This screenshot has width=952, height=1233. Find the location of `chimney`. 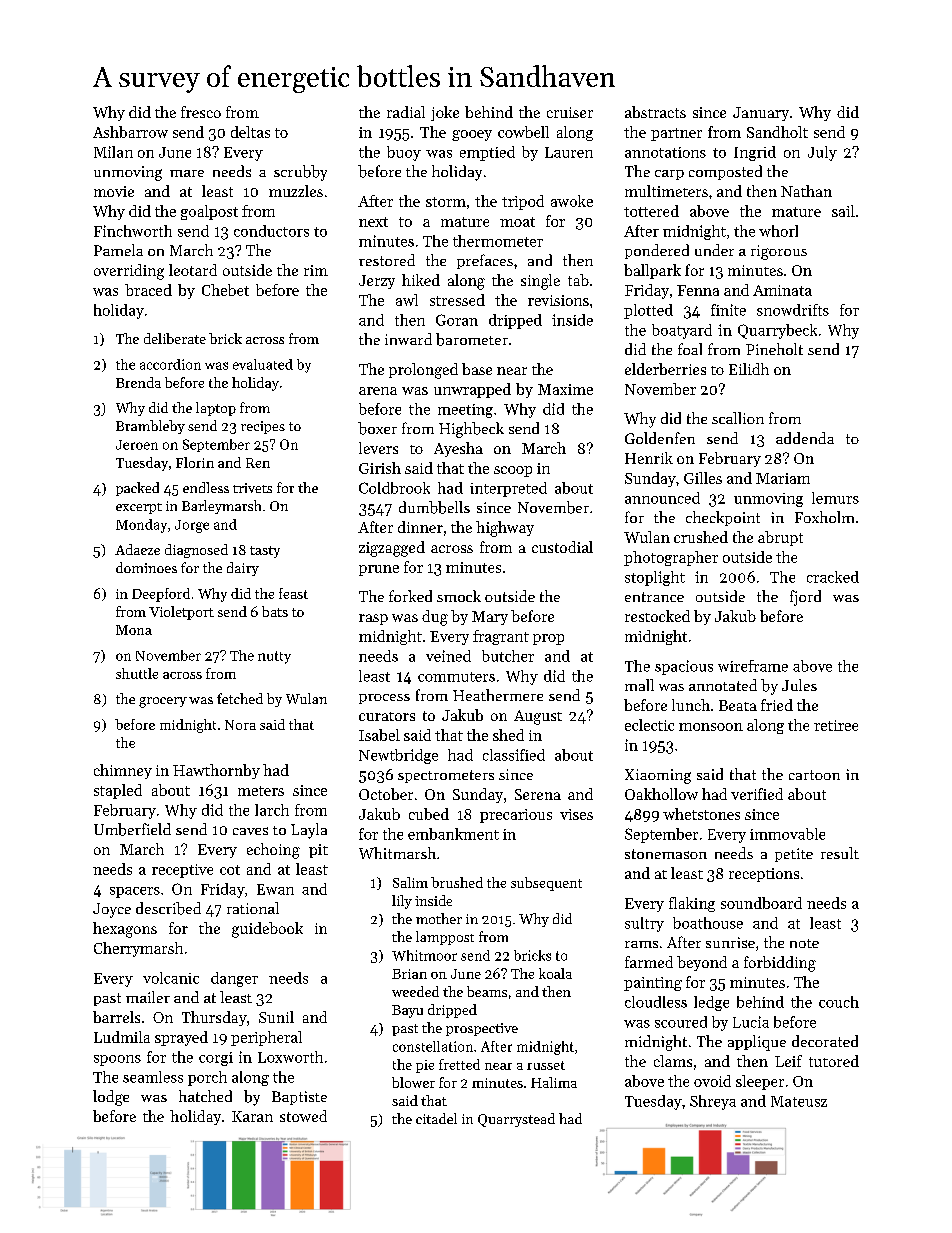

chimney is located at coordinates (123, 771).
